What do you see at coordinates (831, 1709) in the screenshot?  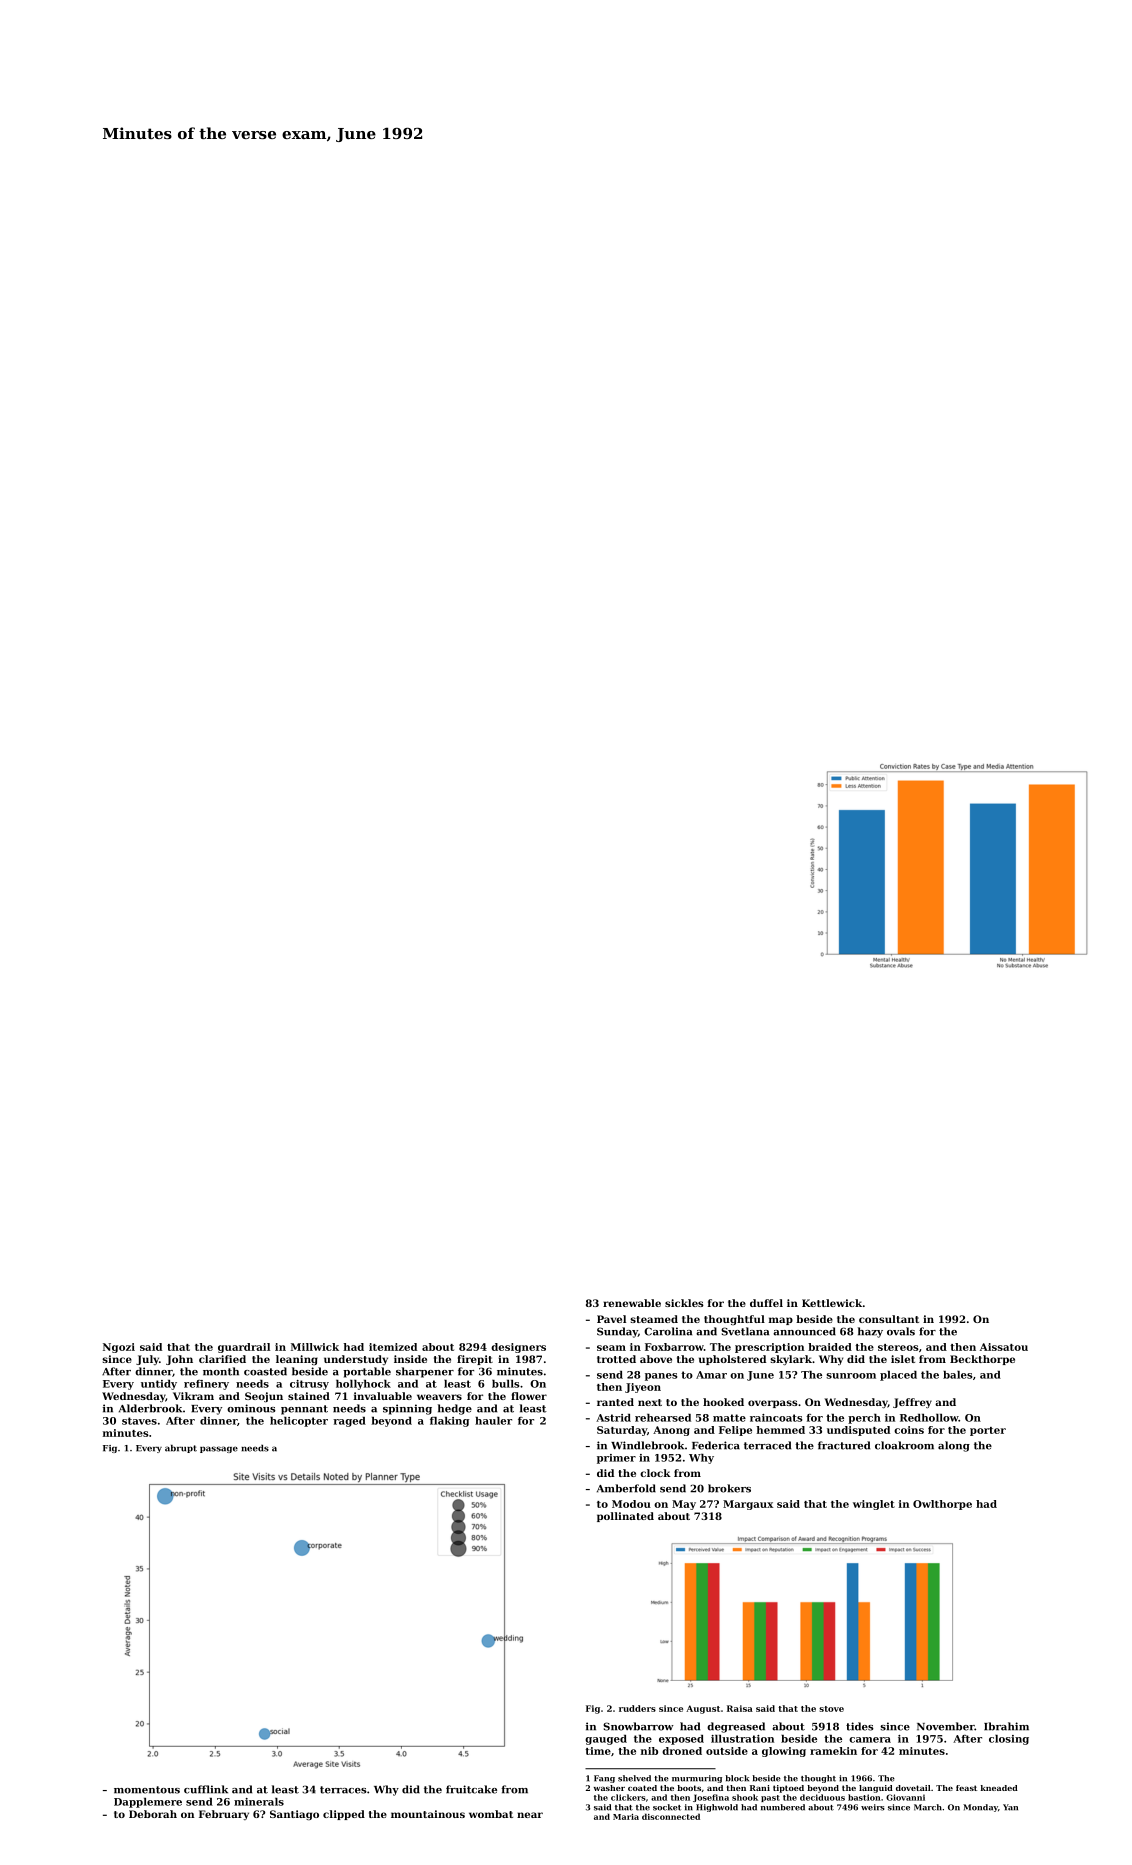 I see `stove` at bounding box center [831, 1709].
